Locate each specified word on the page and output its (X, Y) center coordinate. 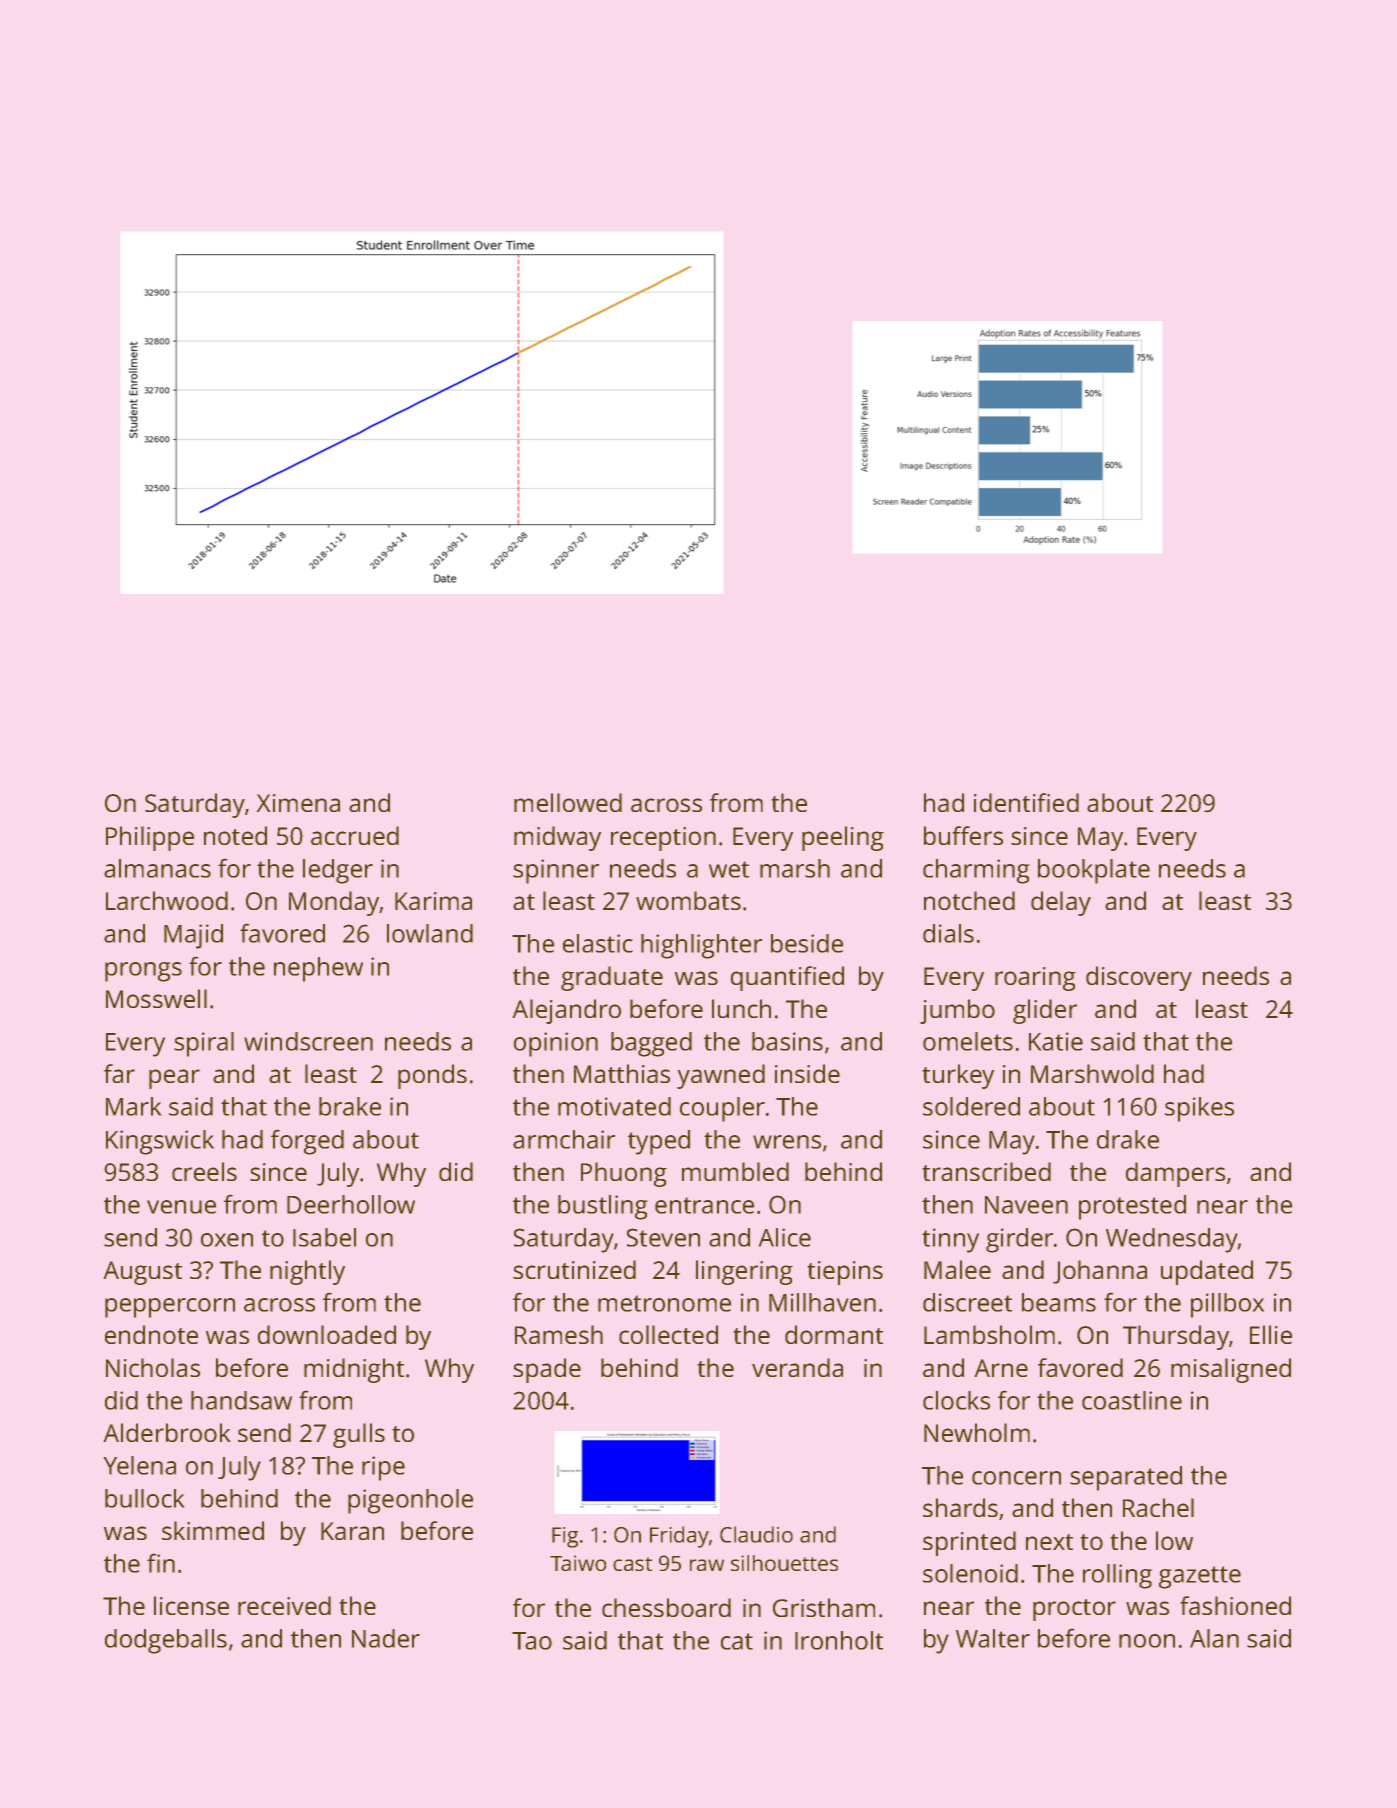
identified (1026, 802)
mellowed (568, 802)
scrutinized (574, 1269)
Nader (386, 1638)
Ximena (298, 803)
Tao (532, 1641)
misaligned (1231, 1370)
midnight (354, 1370)
